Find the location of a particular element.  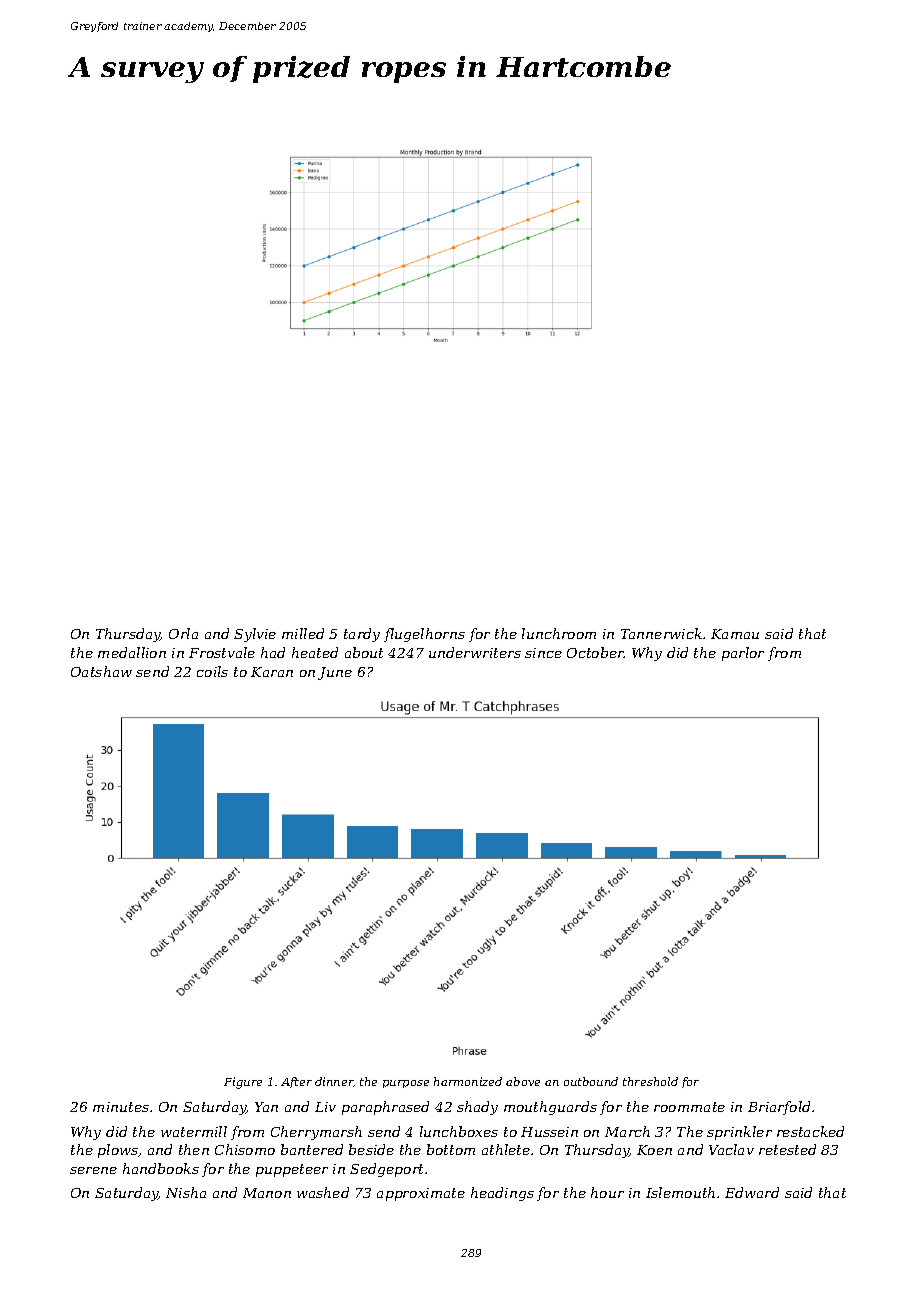

After is located at coordinates (296, 1082).
